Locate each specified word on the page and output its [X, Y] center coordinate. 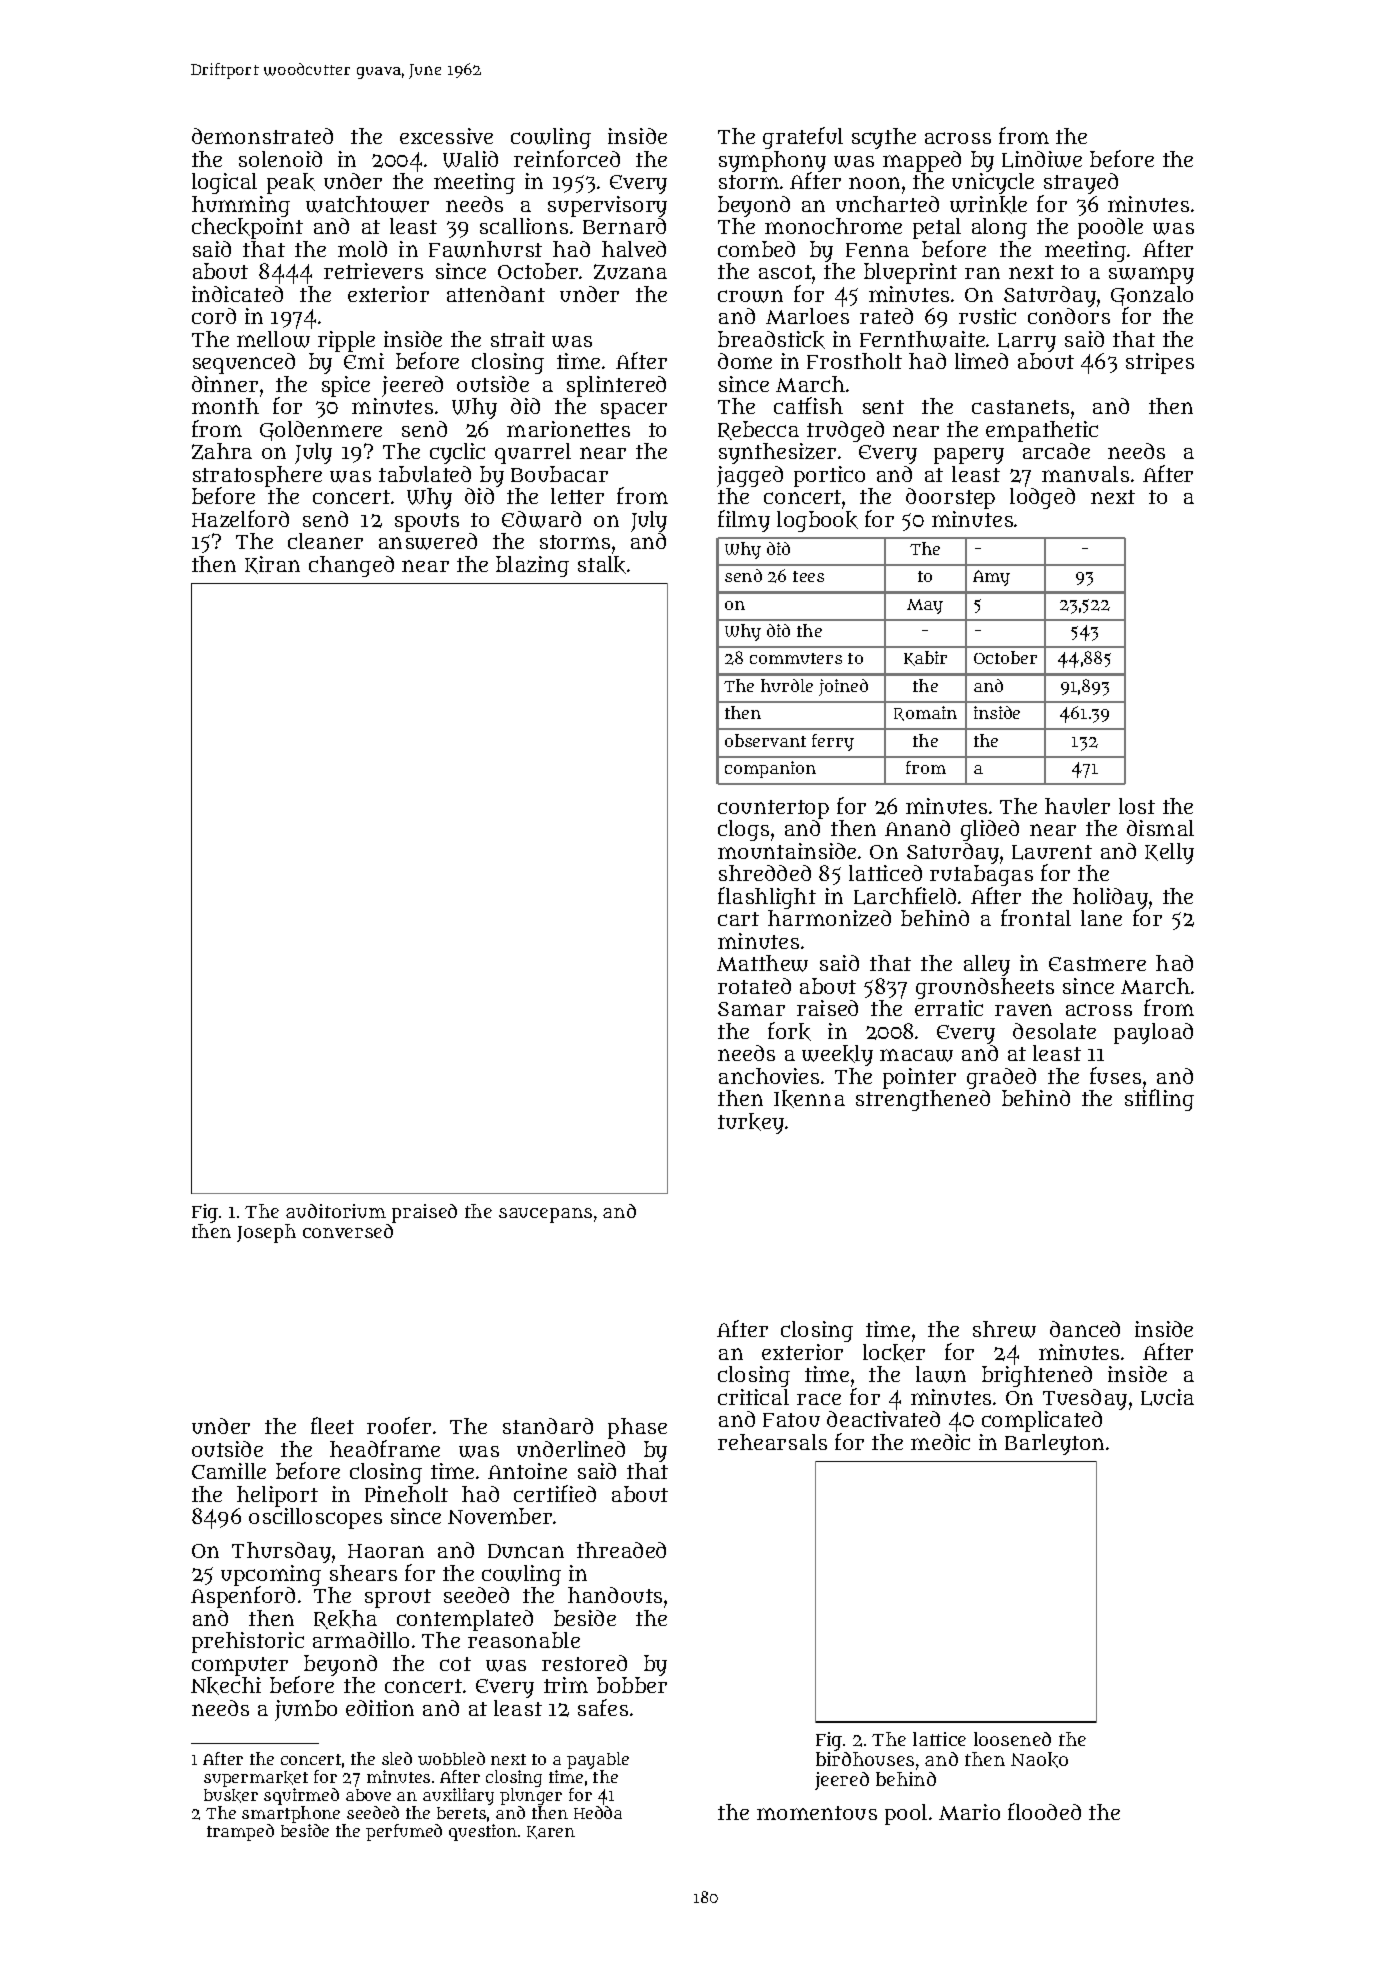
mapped [922, 161]
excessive [446, 136]
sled [397, 1758]
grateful [803, 138]
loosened [1012, 1739]
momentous [817, 1813]
